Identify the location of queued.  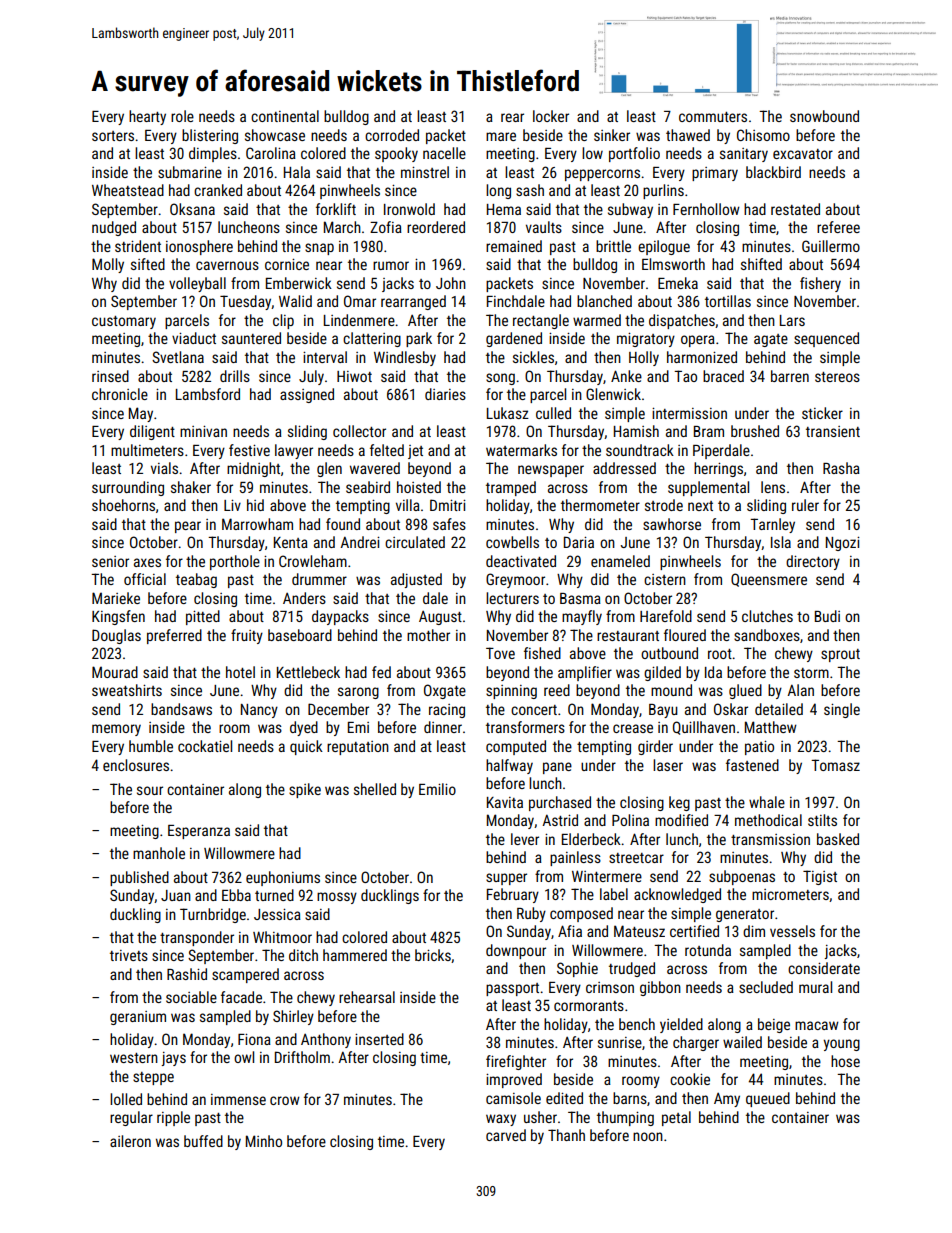
(768, 1099).
